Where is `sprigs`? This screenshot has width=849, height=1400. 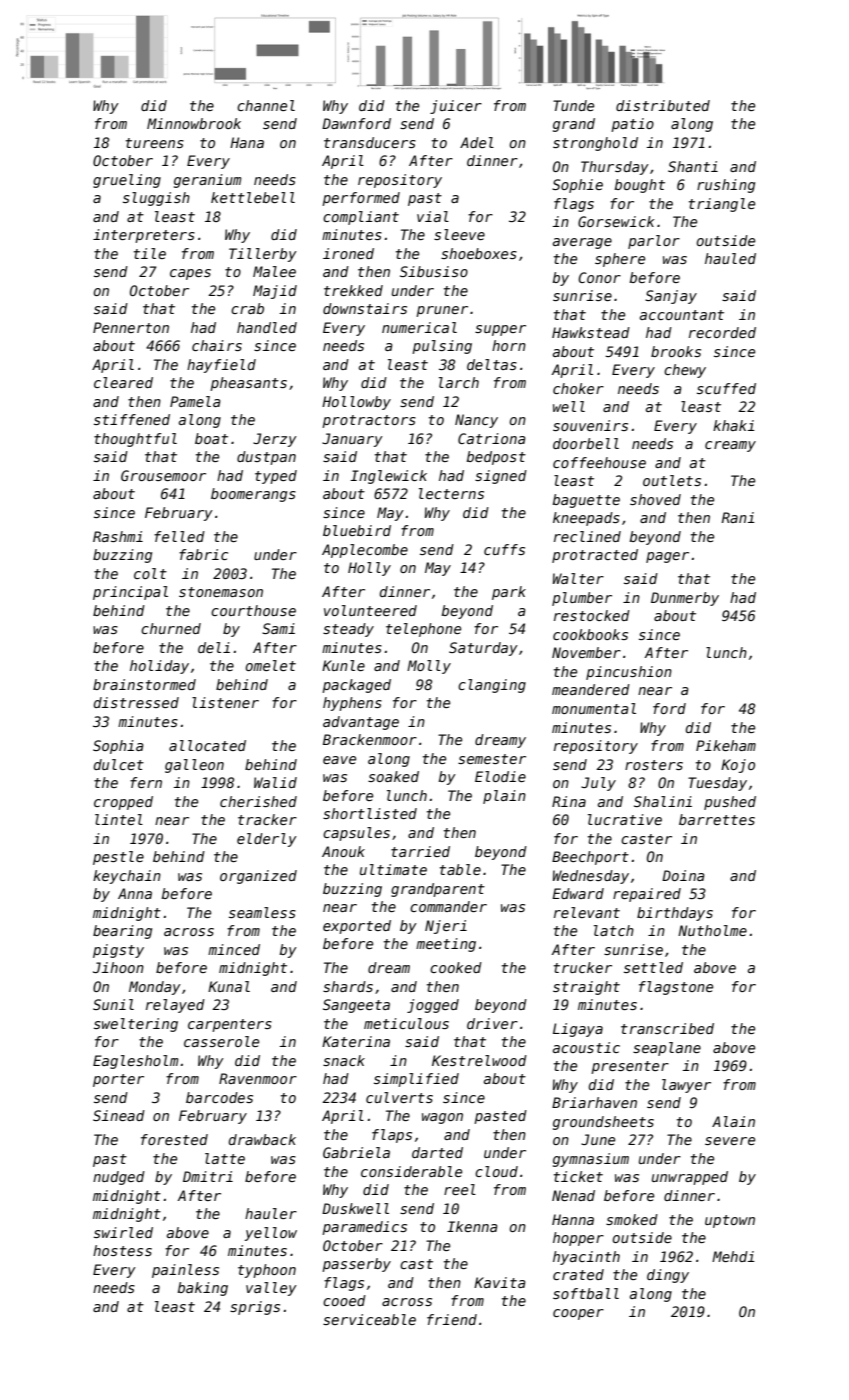
sprigs is located at coordinates (255, 1308).
